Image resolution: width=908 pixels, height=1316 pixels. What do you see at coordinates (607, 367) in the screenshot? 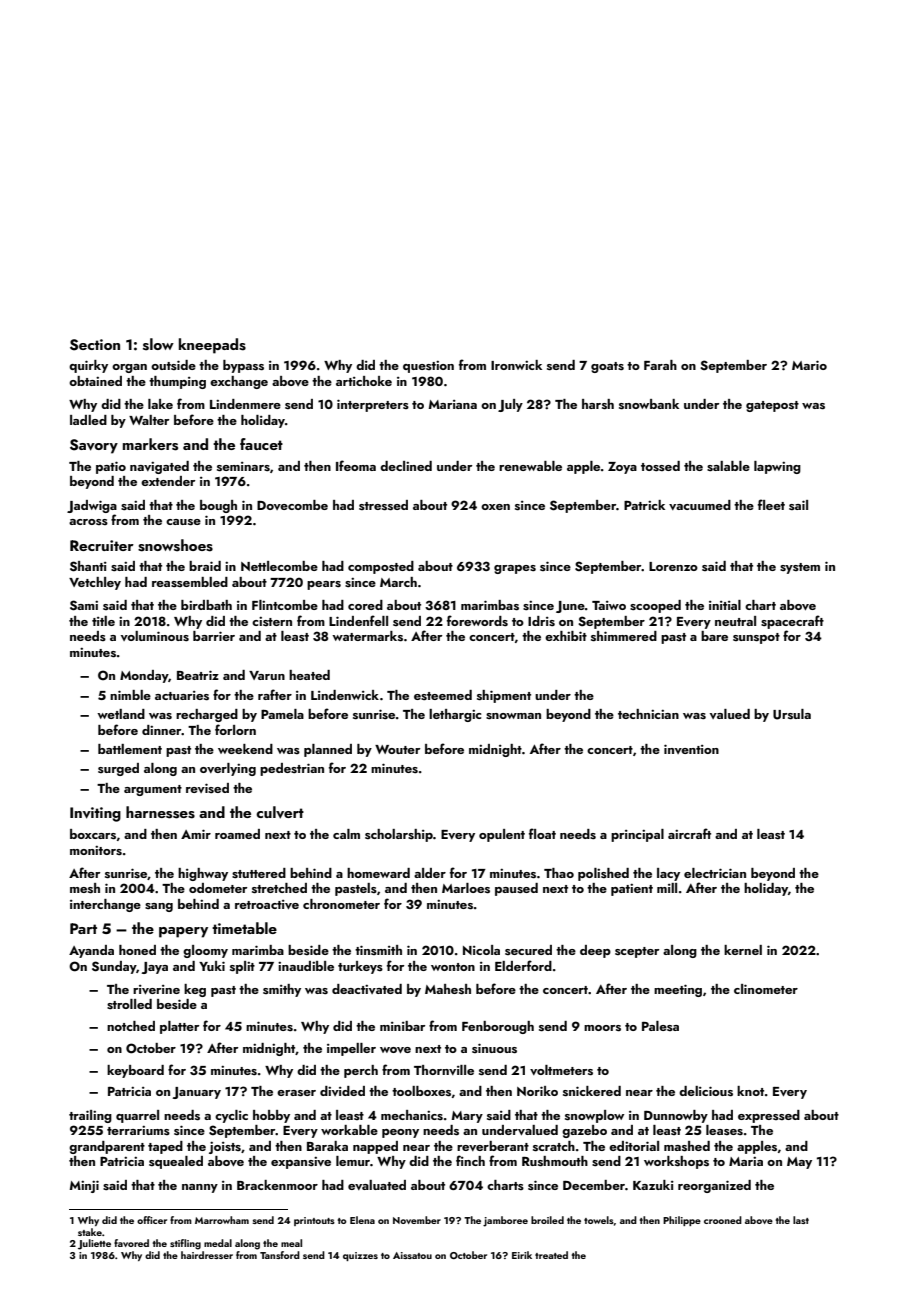
I see `goats` at bounding box center [607, 367].
